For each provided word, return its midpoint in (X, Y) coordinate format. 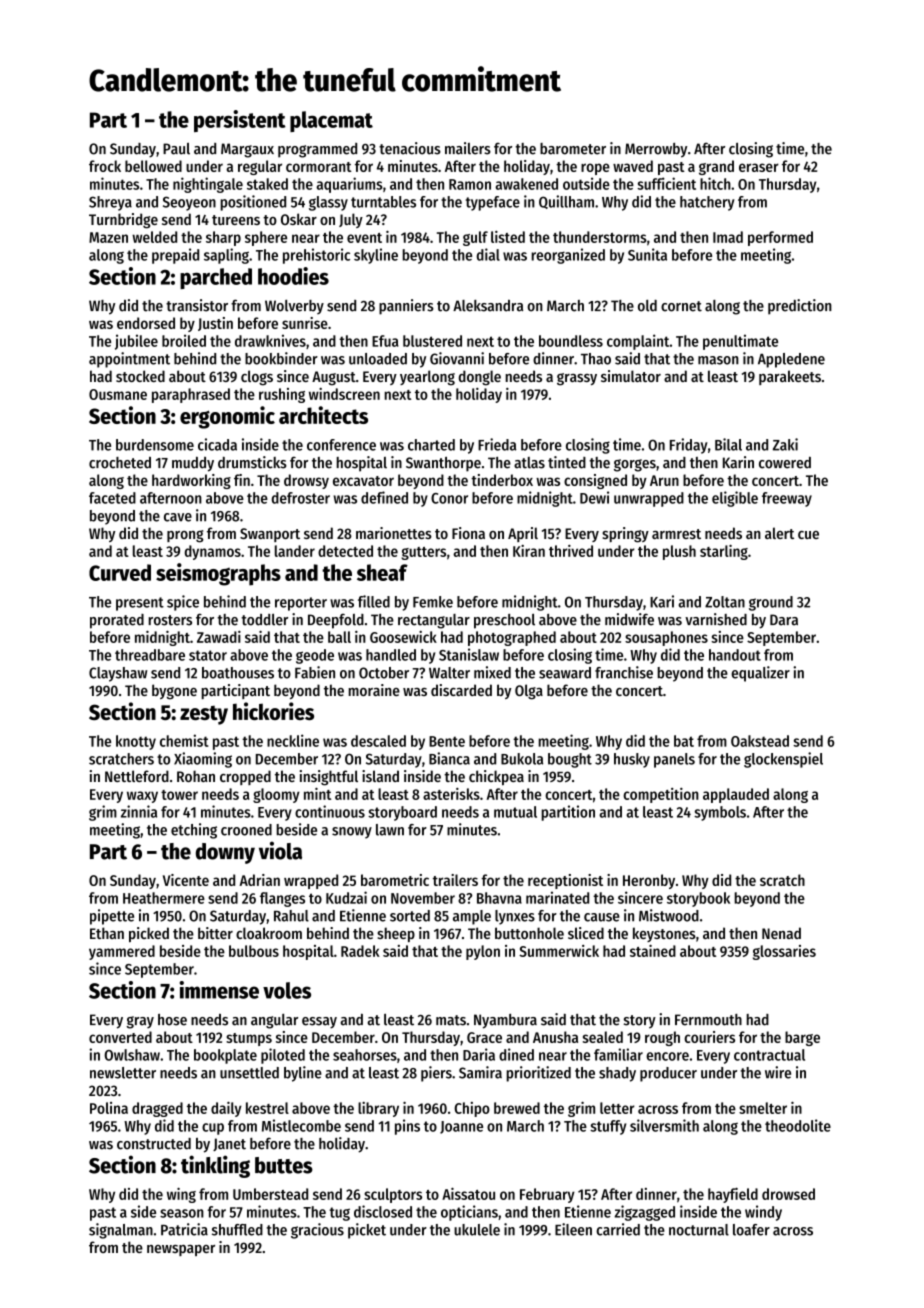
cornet (681, 306)
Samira (480, 1072)
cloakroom (269, 933)
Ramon (470, 184)
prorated (117, 621)
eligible (735, 499)
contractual (769, 1055)
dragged (157, 1109)
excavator (363, 481)
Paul (176, 149)
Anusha (555, 1037)
